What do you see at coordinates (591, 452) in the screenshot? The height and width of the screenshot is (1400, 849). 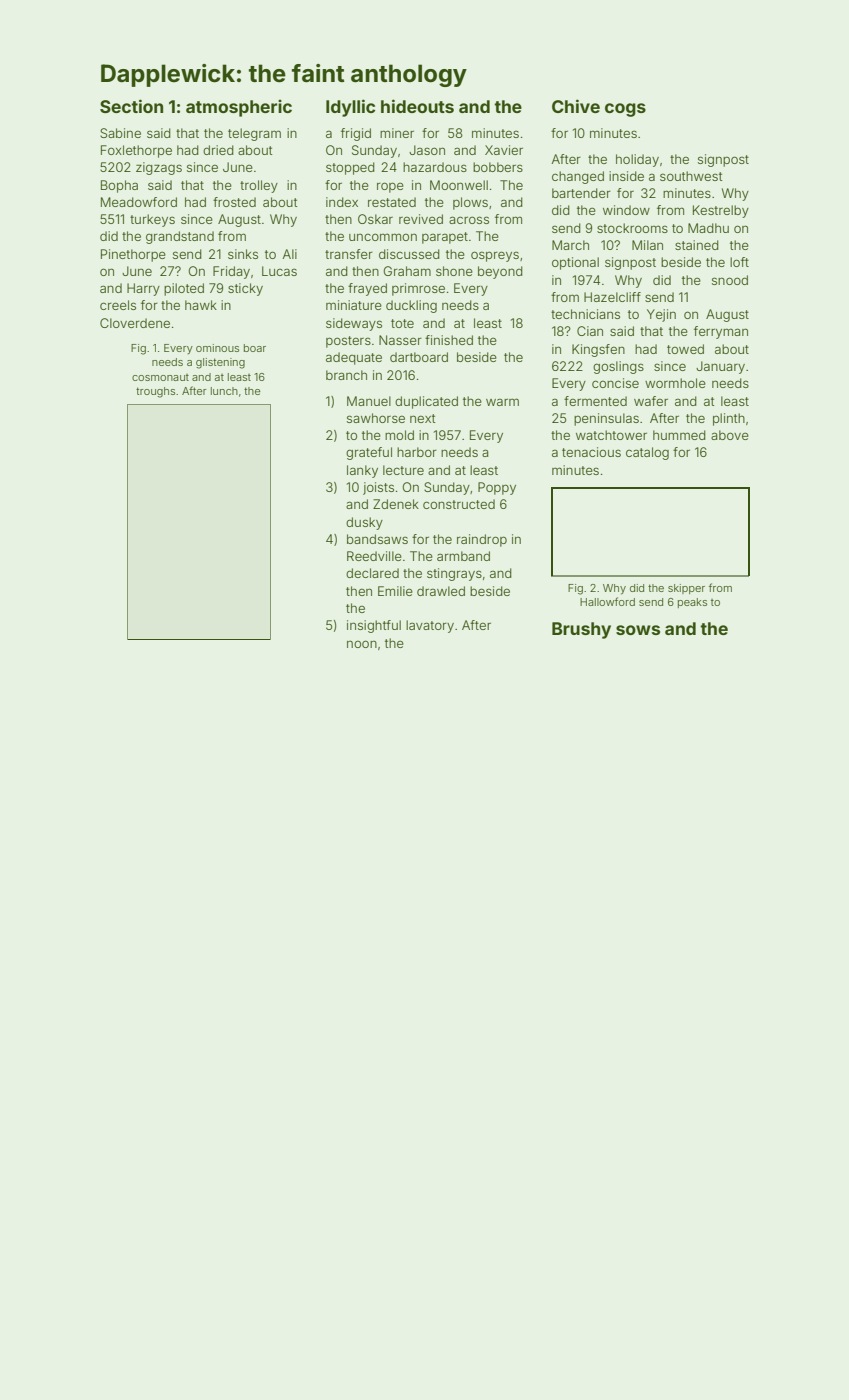 I see `tenacious` at bounding box center [591, 452].
